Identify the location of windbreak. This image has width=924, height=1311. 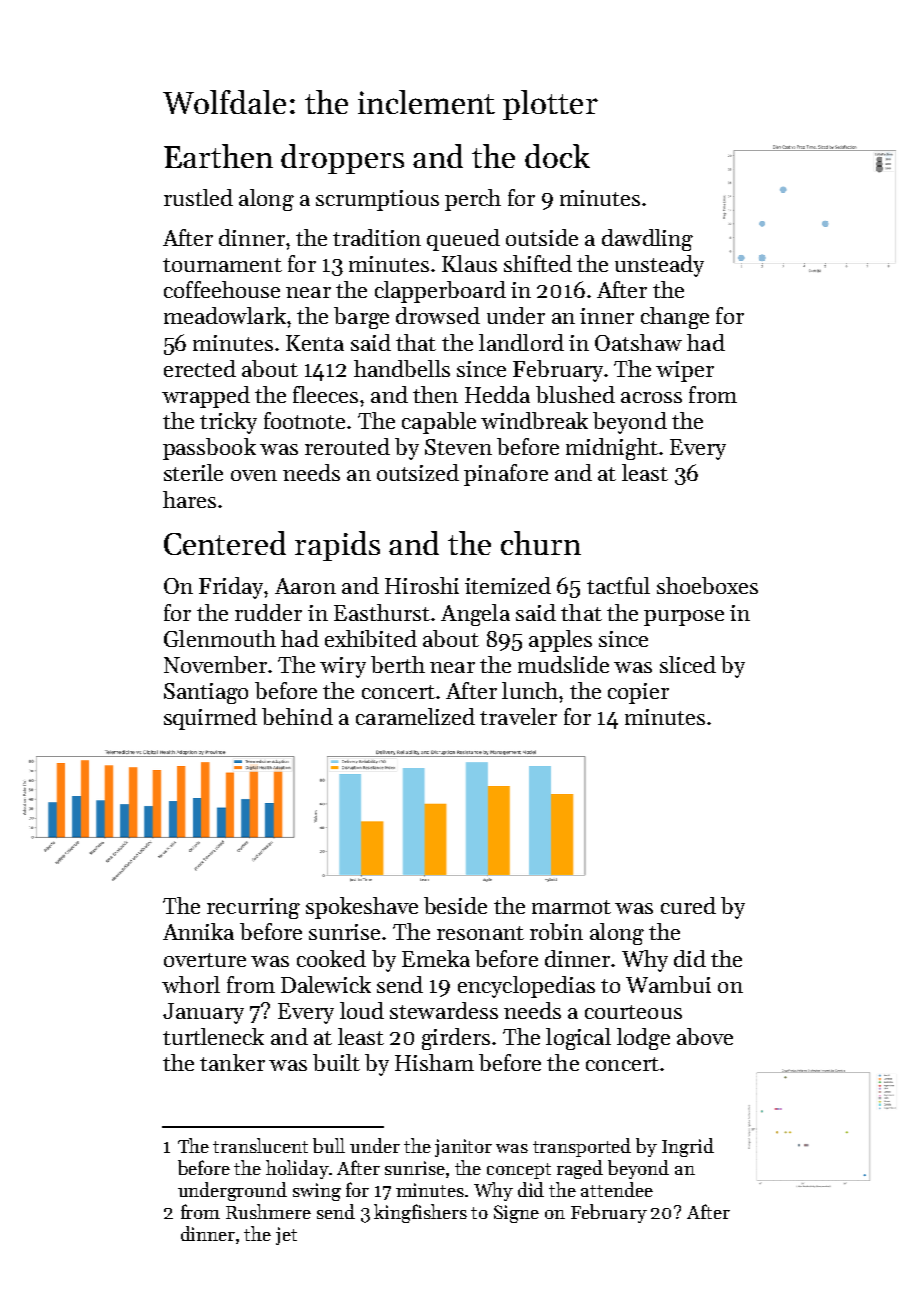
(534, 420).
